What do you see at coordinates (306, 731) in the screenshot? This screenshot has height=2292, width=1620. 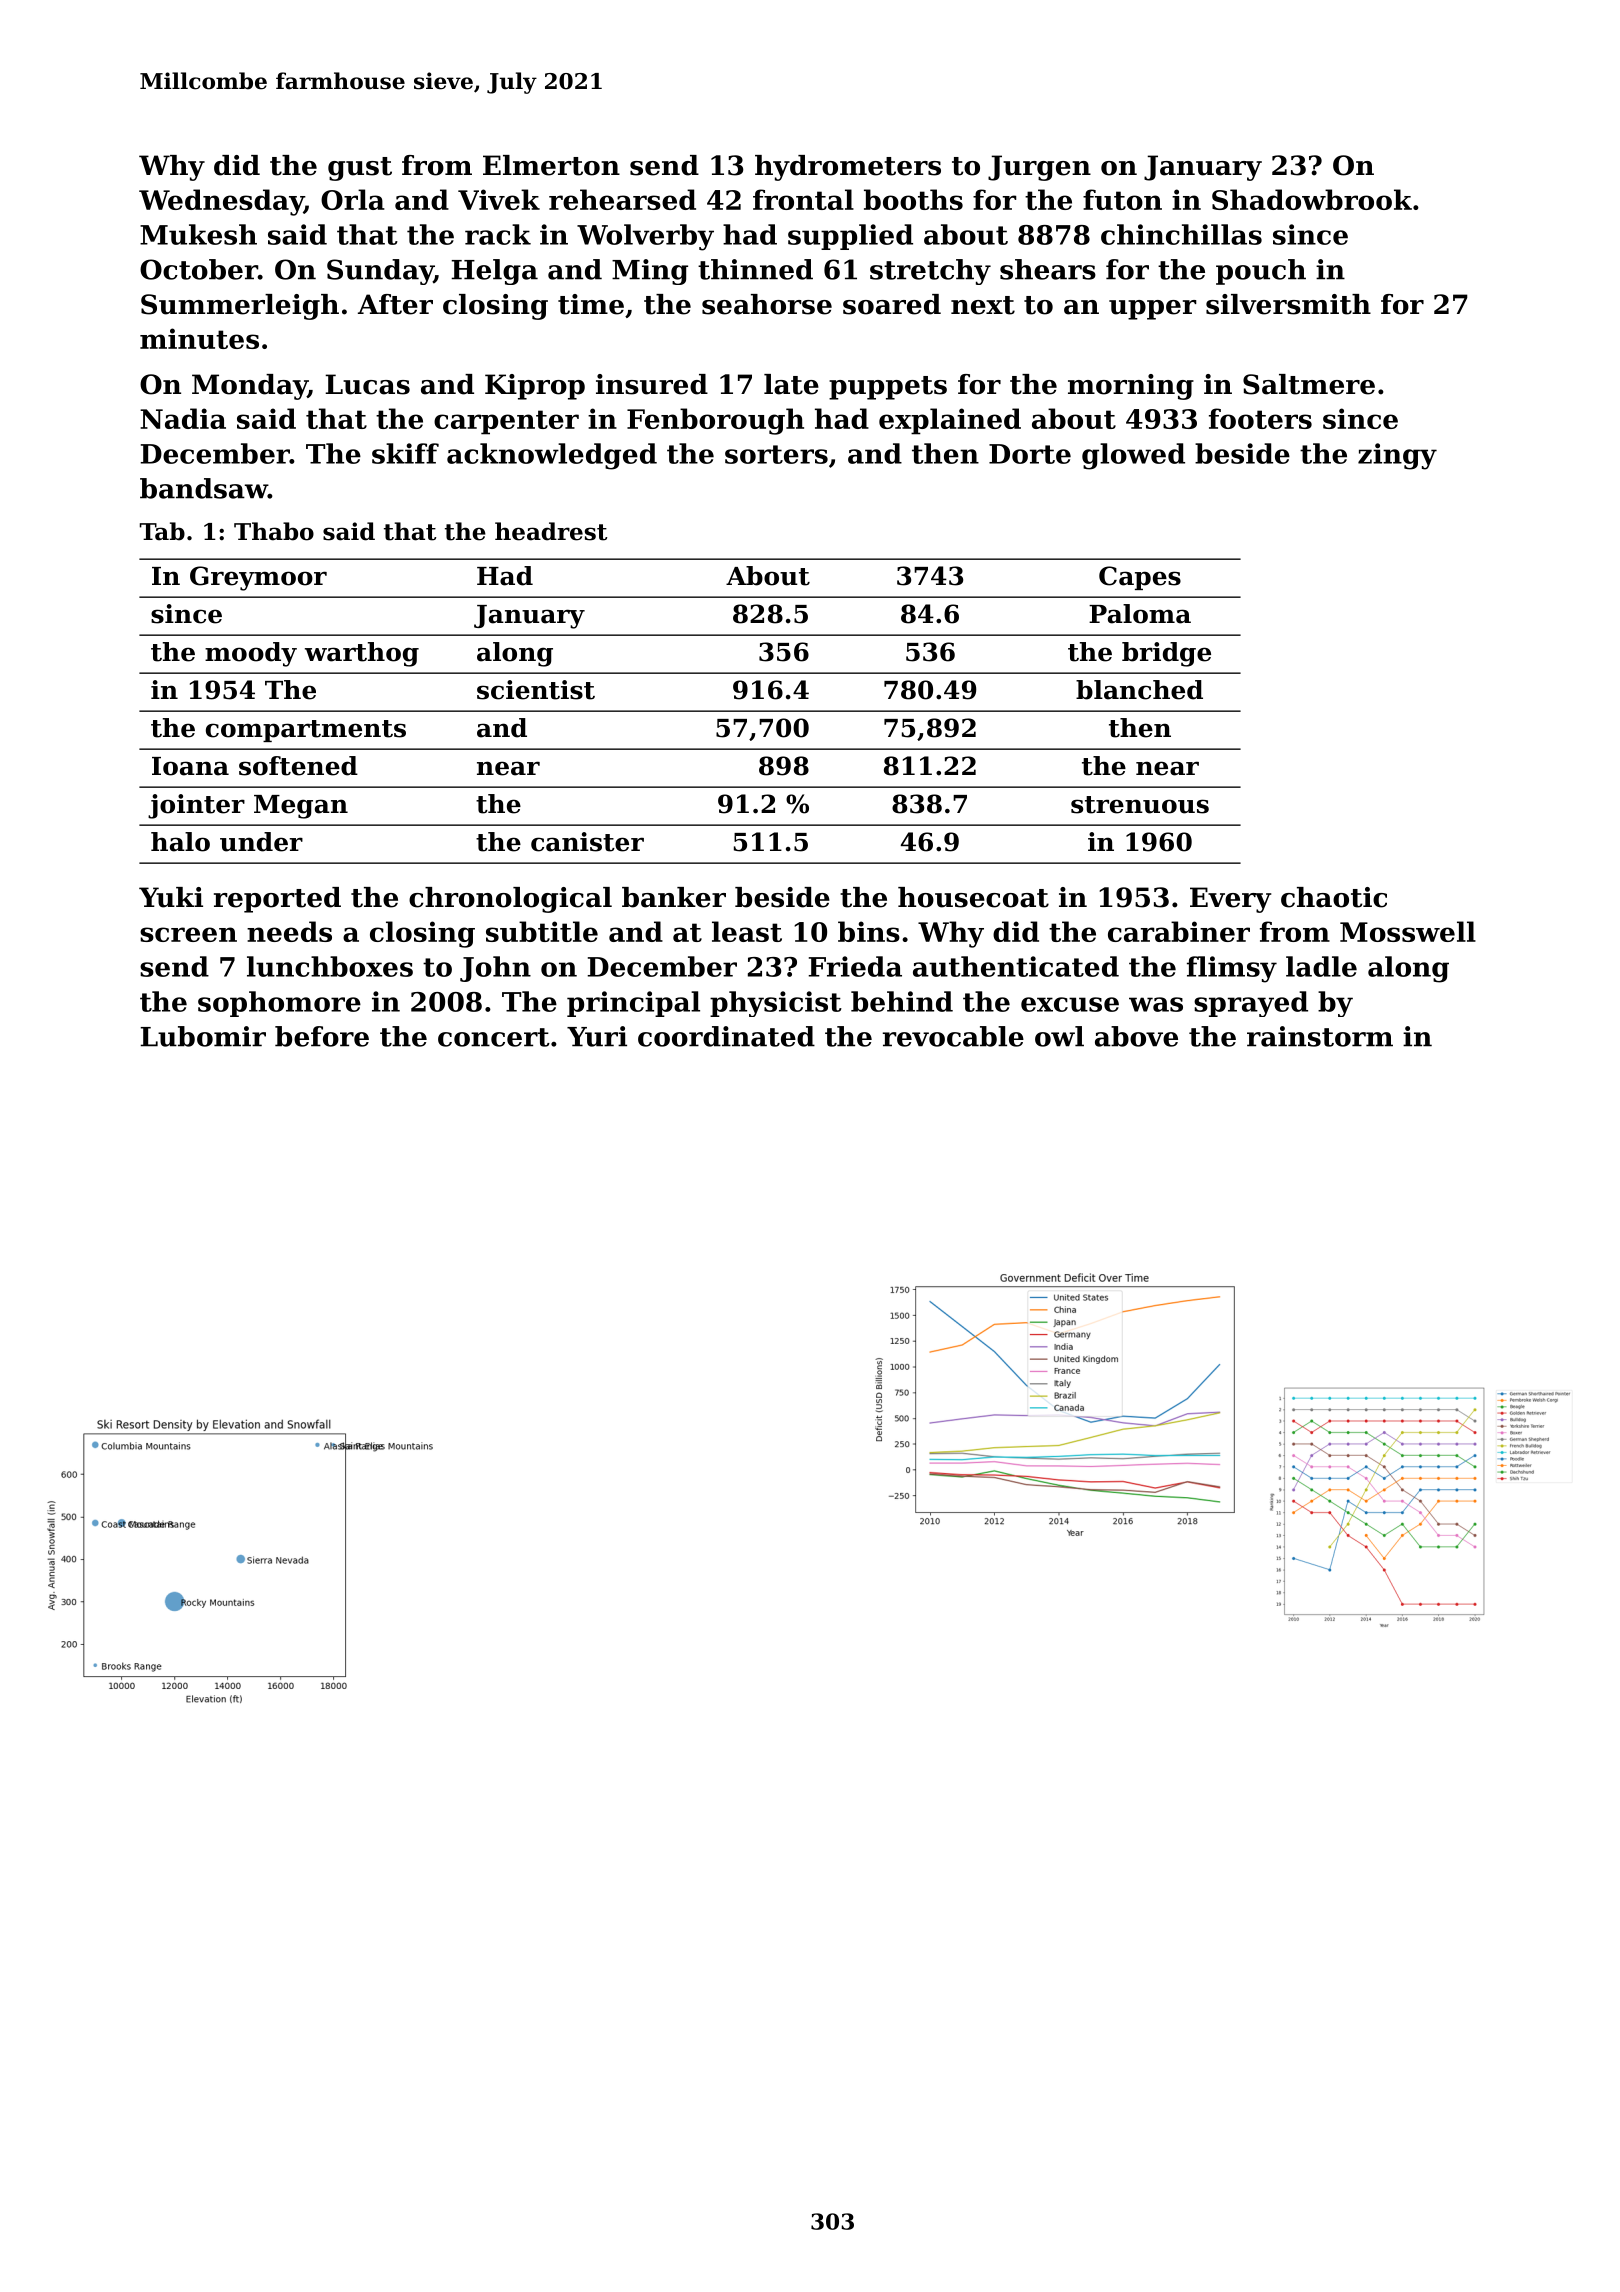 I see `compartments` at bounding box center [306, 731].
